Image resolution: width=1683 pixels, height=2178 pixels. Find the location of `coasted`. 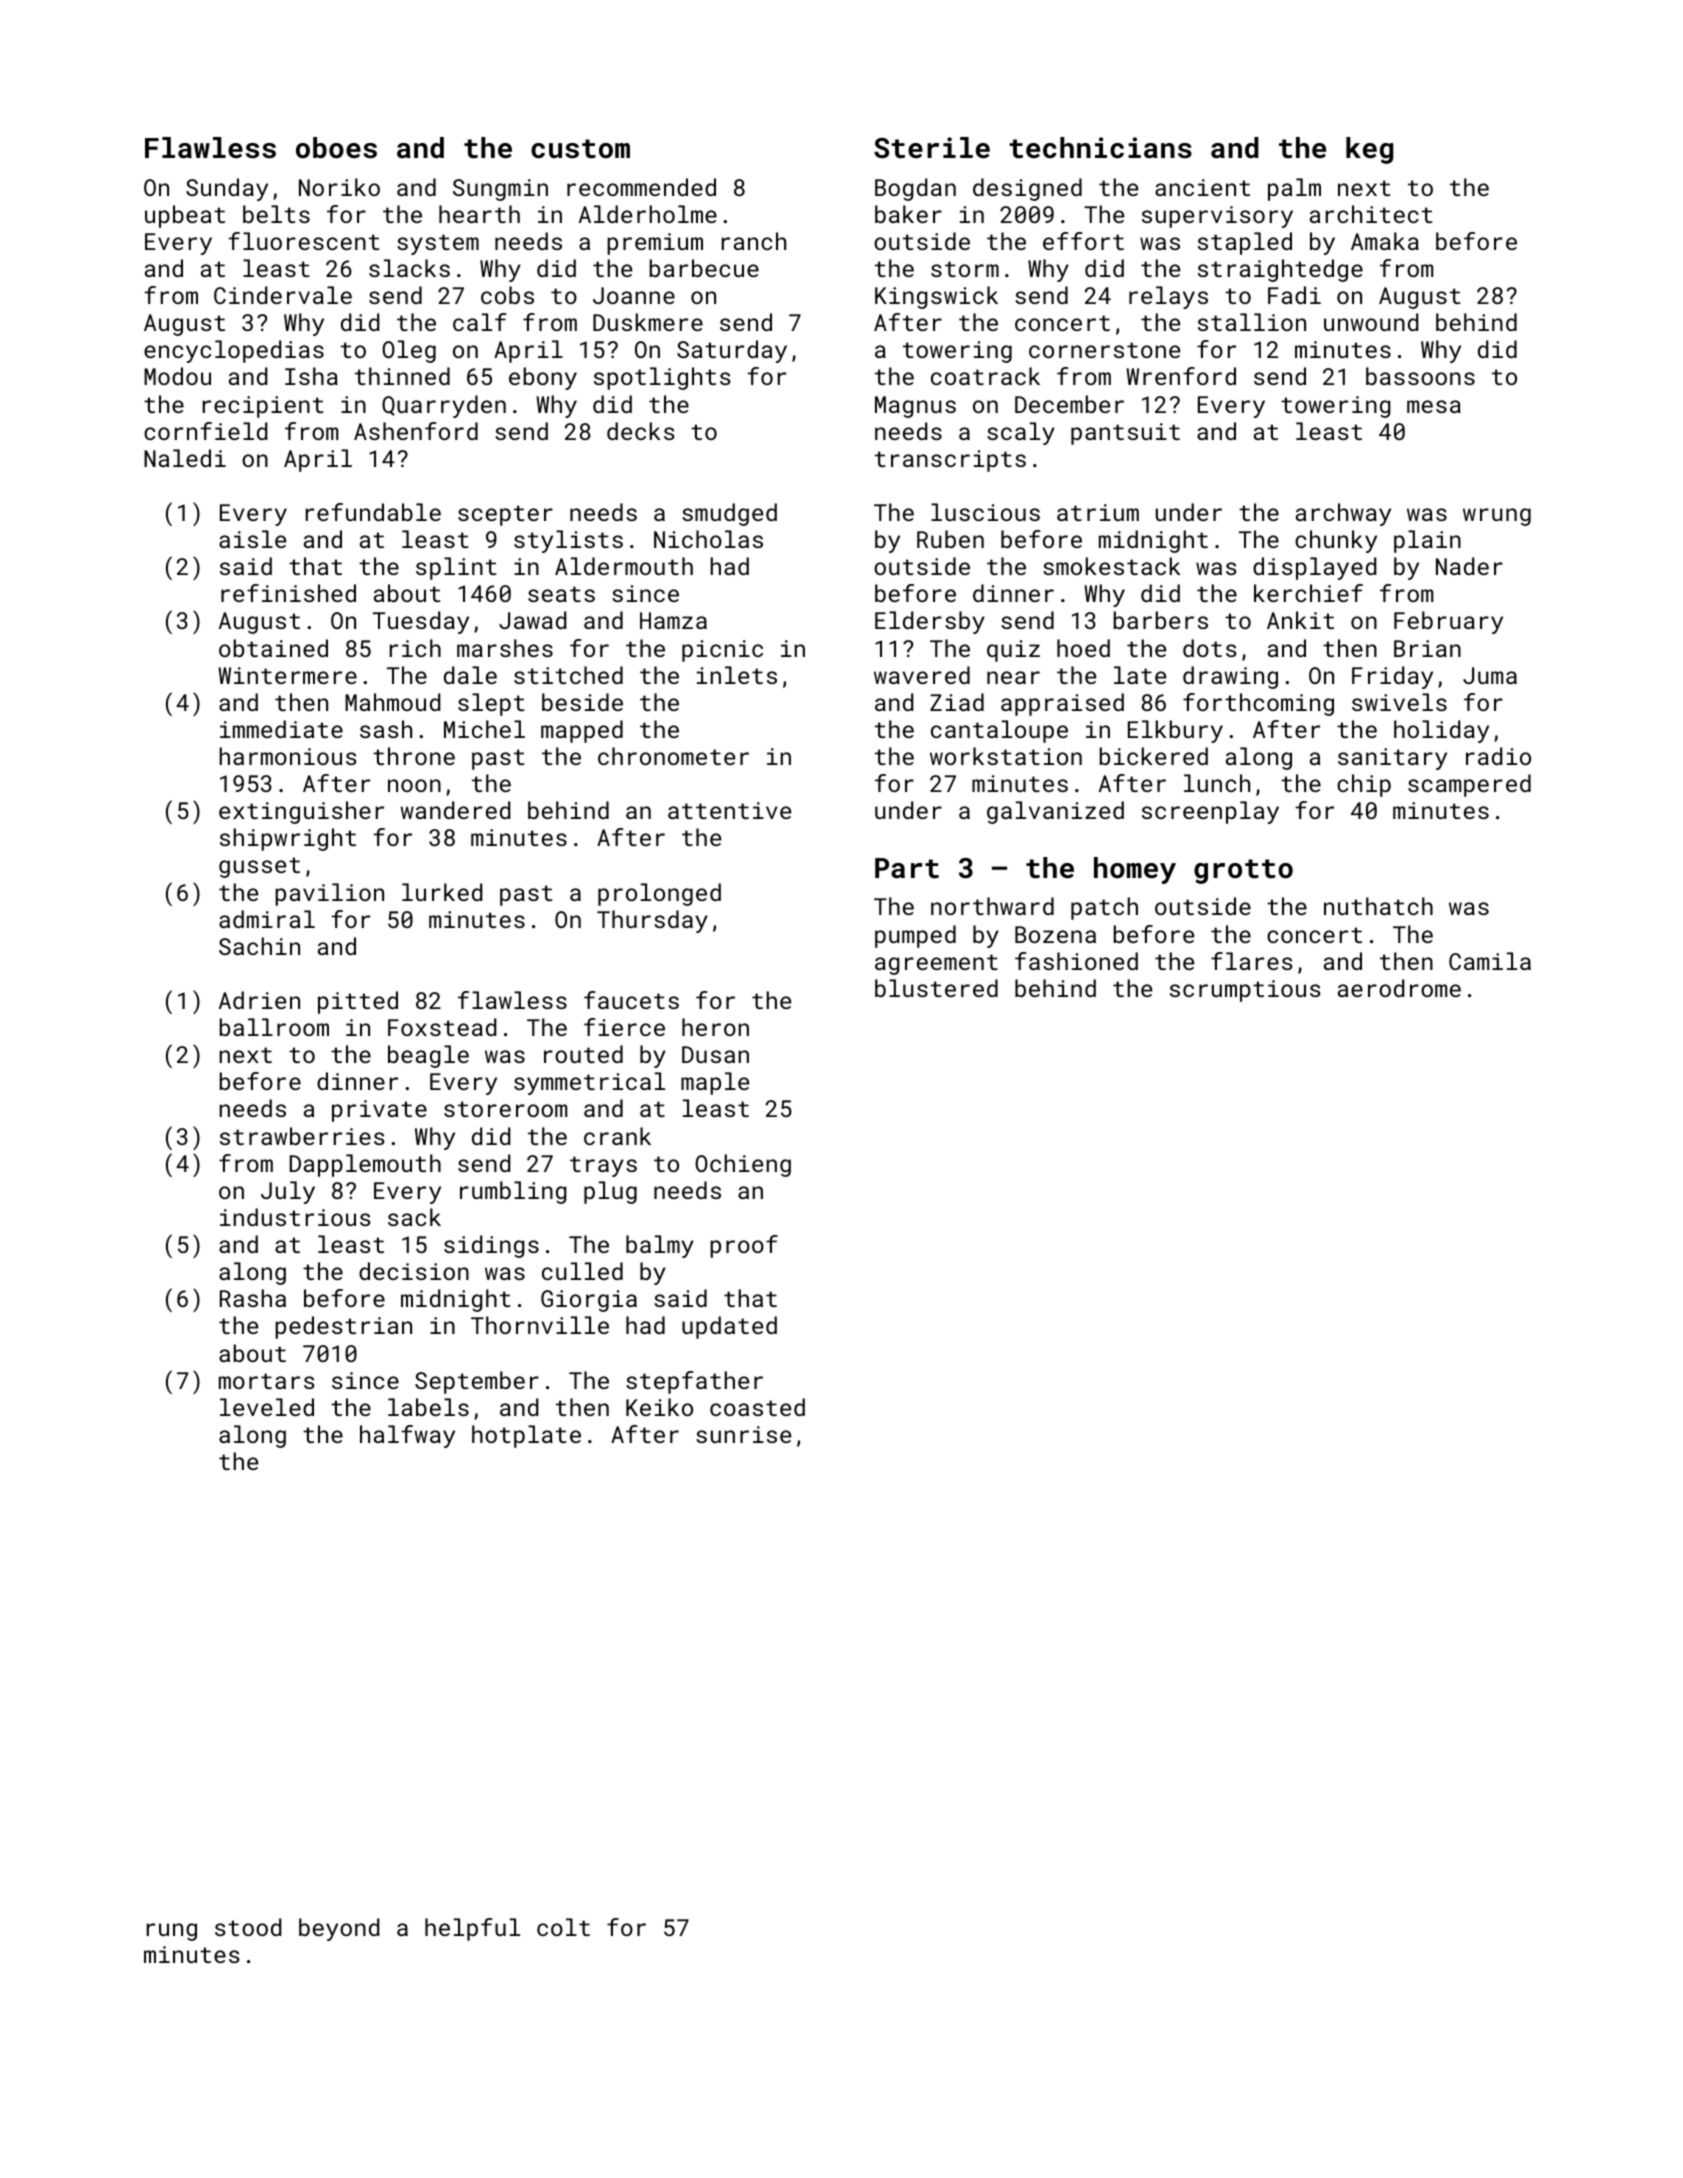

coasted is located at coordinates (757, 1407).
